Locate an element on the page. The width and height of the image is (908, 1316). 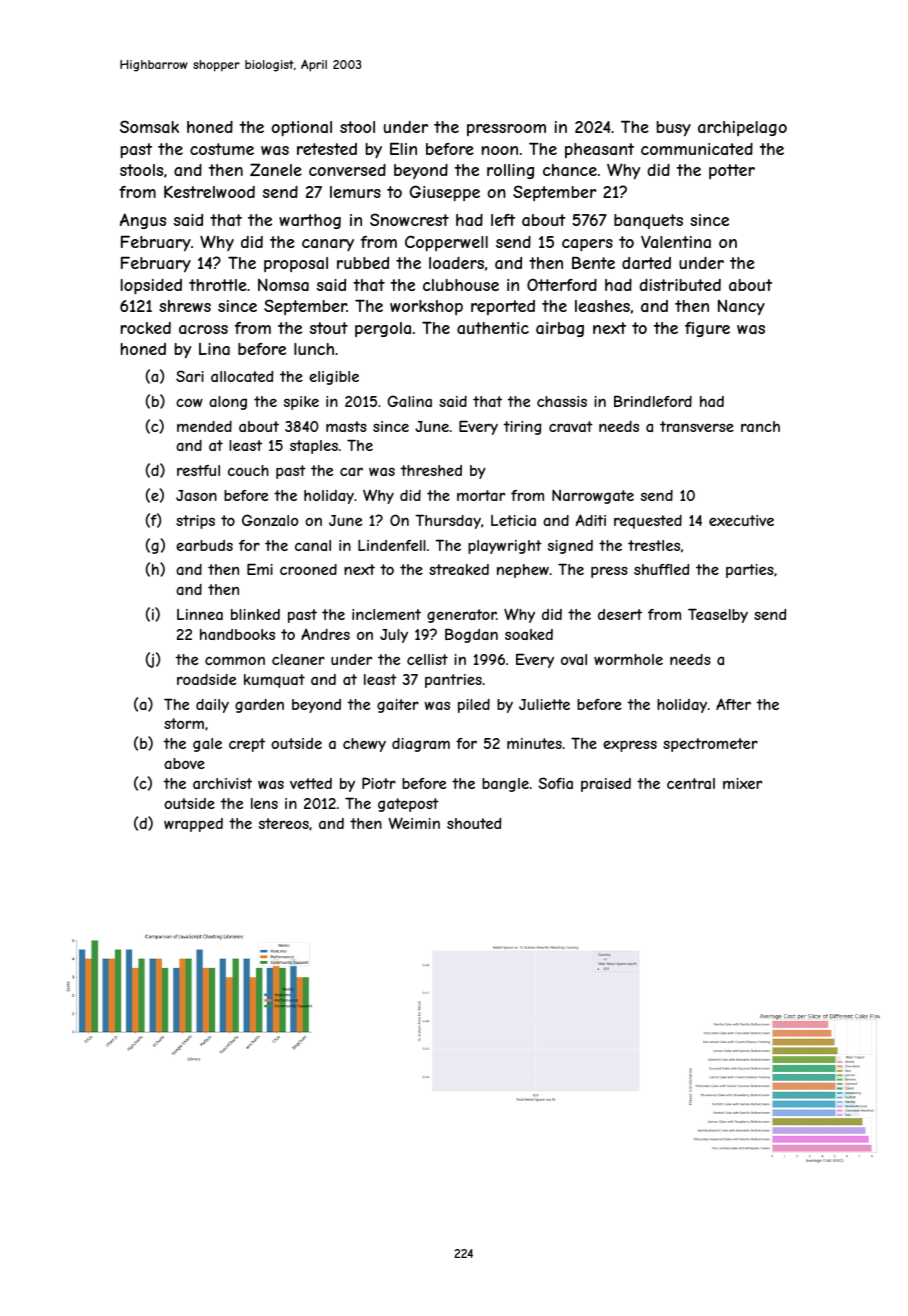
darted is located at coordinates (646, 263).
